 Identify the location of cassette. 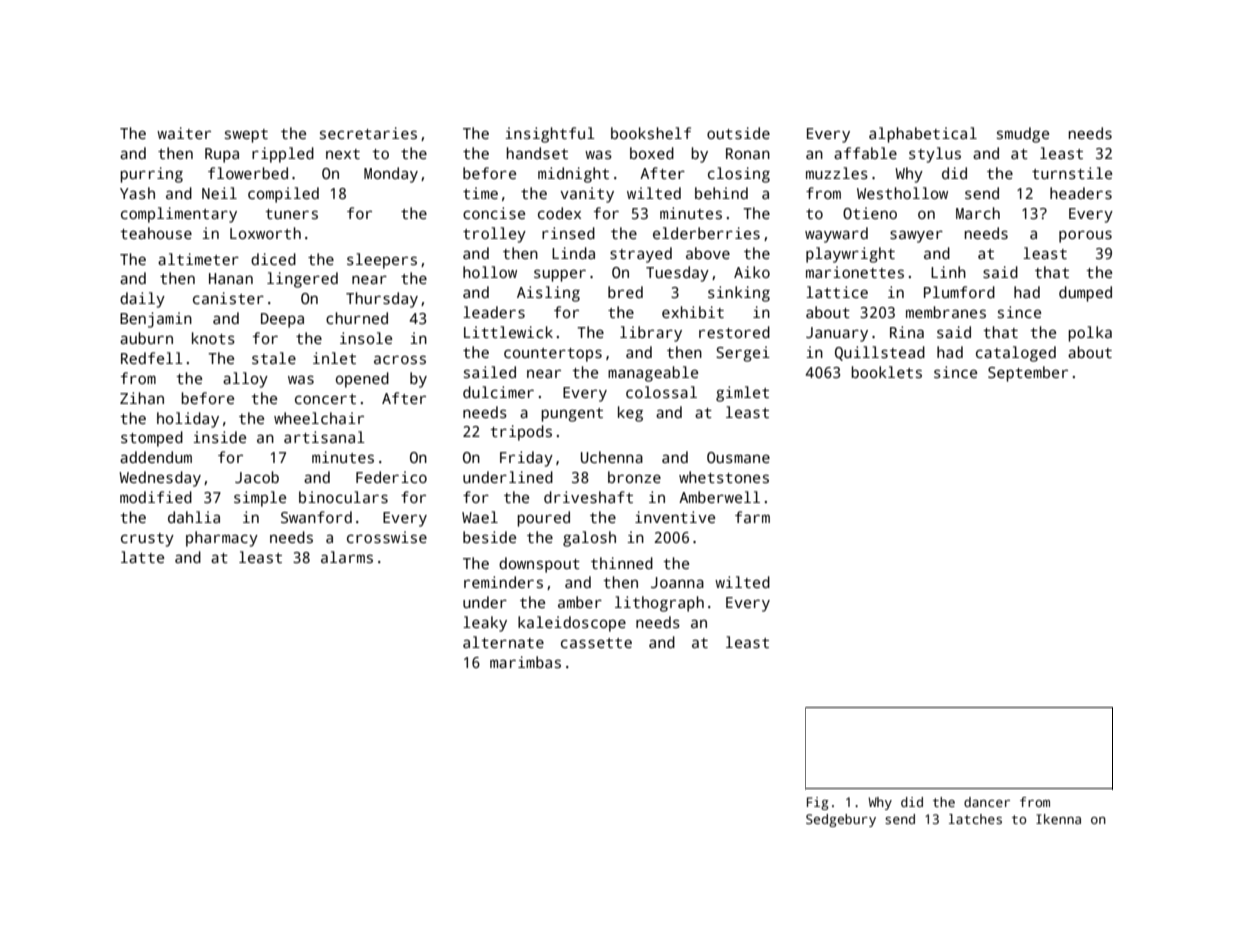
(596, 643).
